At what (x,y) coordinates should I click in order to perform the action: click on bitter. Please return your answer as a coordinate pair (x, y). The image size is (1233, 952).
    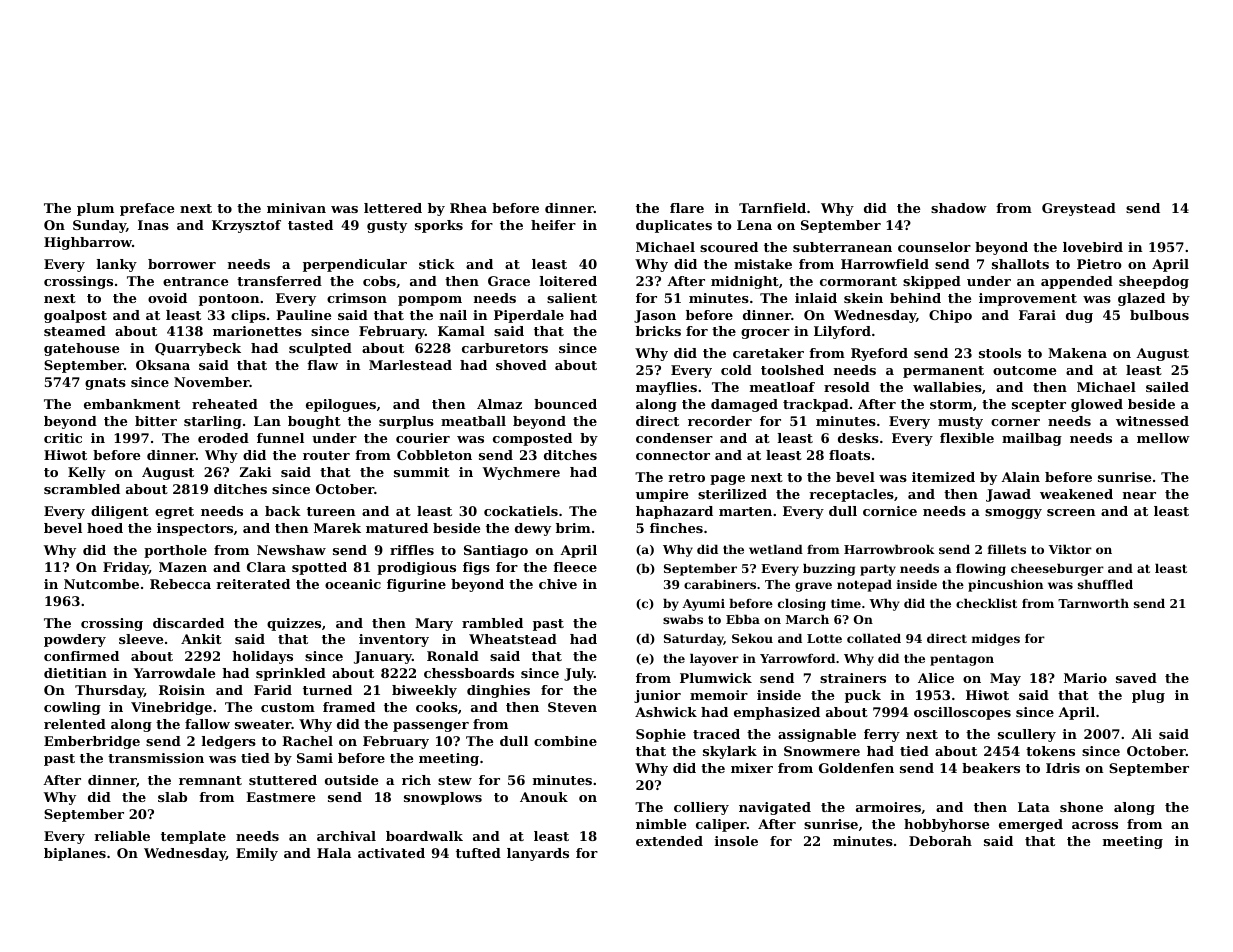
    Looking at the image, I should click on (156, 421).
